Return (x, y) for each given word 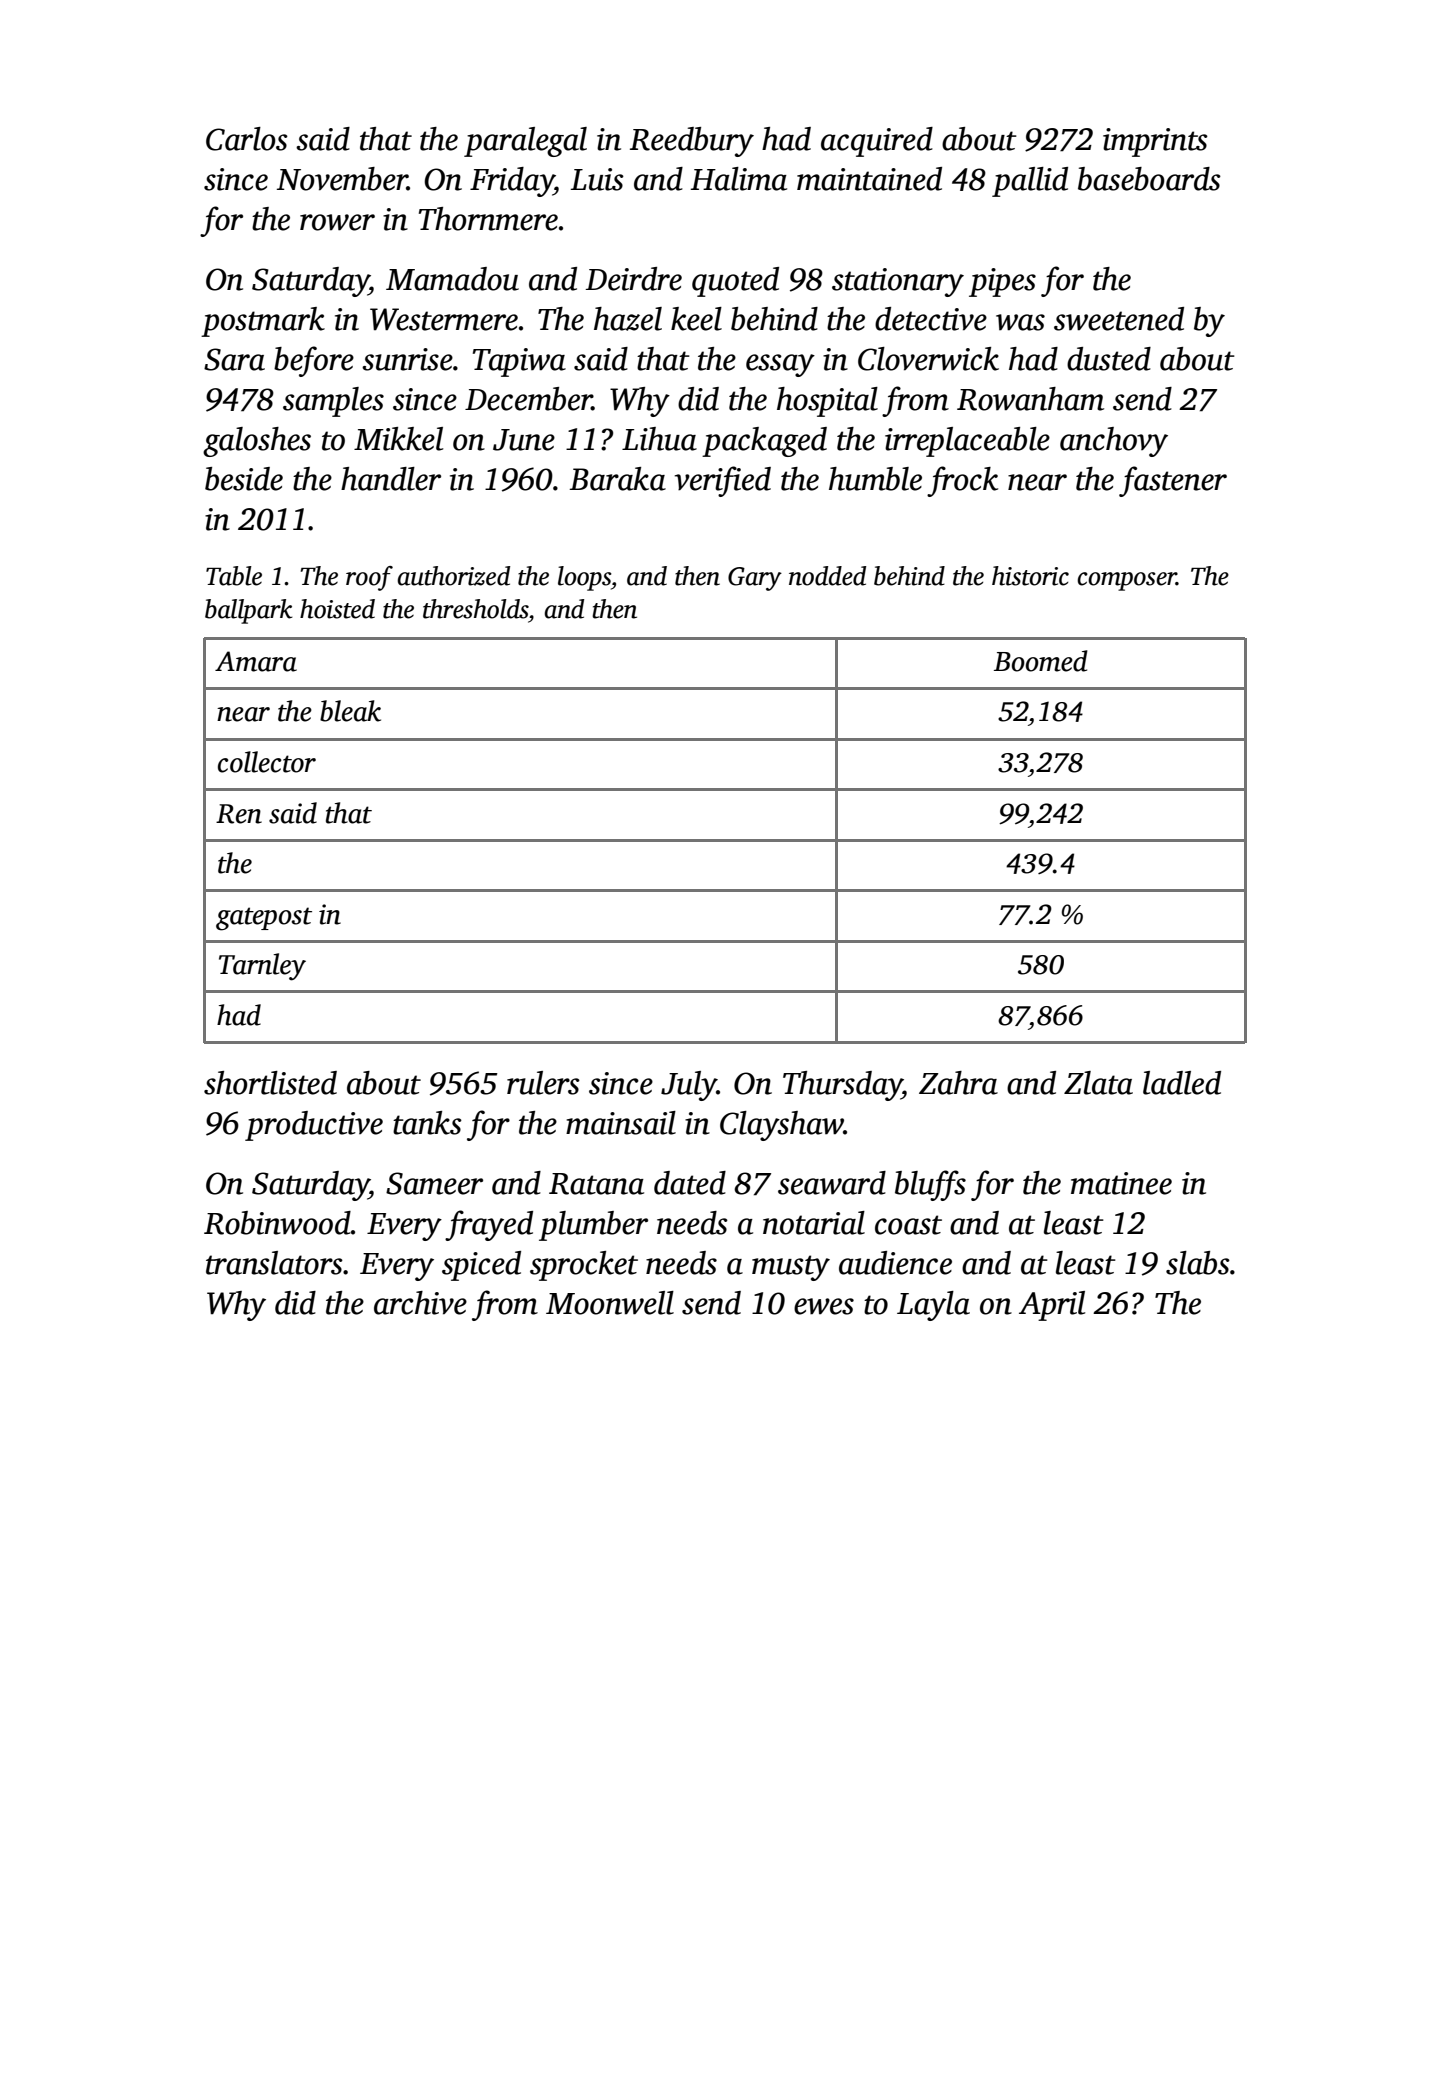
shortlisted (270, 1083)
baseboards (1149, 179)
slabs (1198, 1263)
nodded (827, 576)
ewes (824, 1306)
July (689, 1086)
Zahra (958, 1083)
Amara (256, 661)
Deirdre (634, 279)
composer (1127, 581)
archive (420, 1303)
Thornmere (488, 219)
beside (244, 479)
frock (962, 481)
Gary (755, 579)
